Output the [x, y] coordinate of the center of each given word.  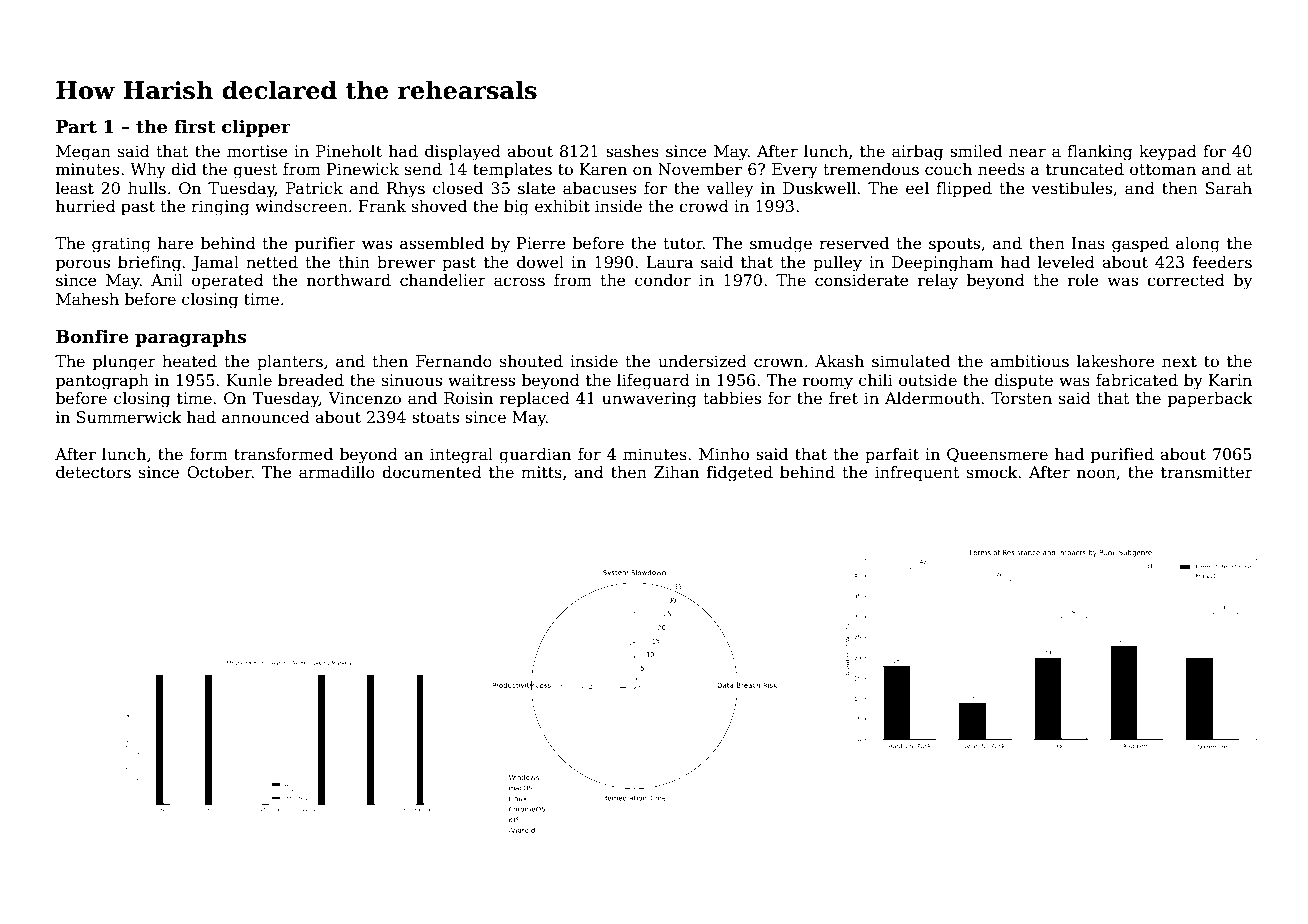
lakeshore [1116, 361]
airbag [917, 153]
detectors [93, 472]
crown [778, 363]
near [1027, 152]
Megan [83, 153]
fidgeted [740, 474]
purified [1122, 456]
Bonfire [92, 336]
